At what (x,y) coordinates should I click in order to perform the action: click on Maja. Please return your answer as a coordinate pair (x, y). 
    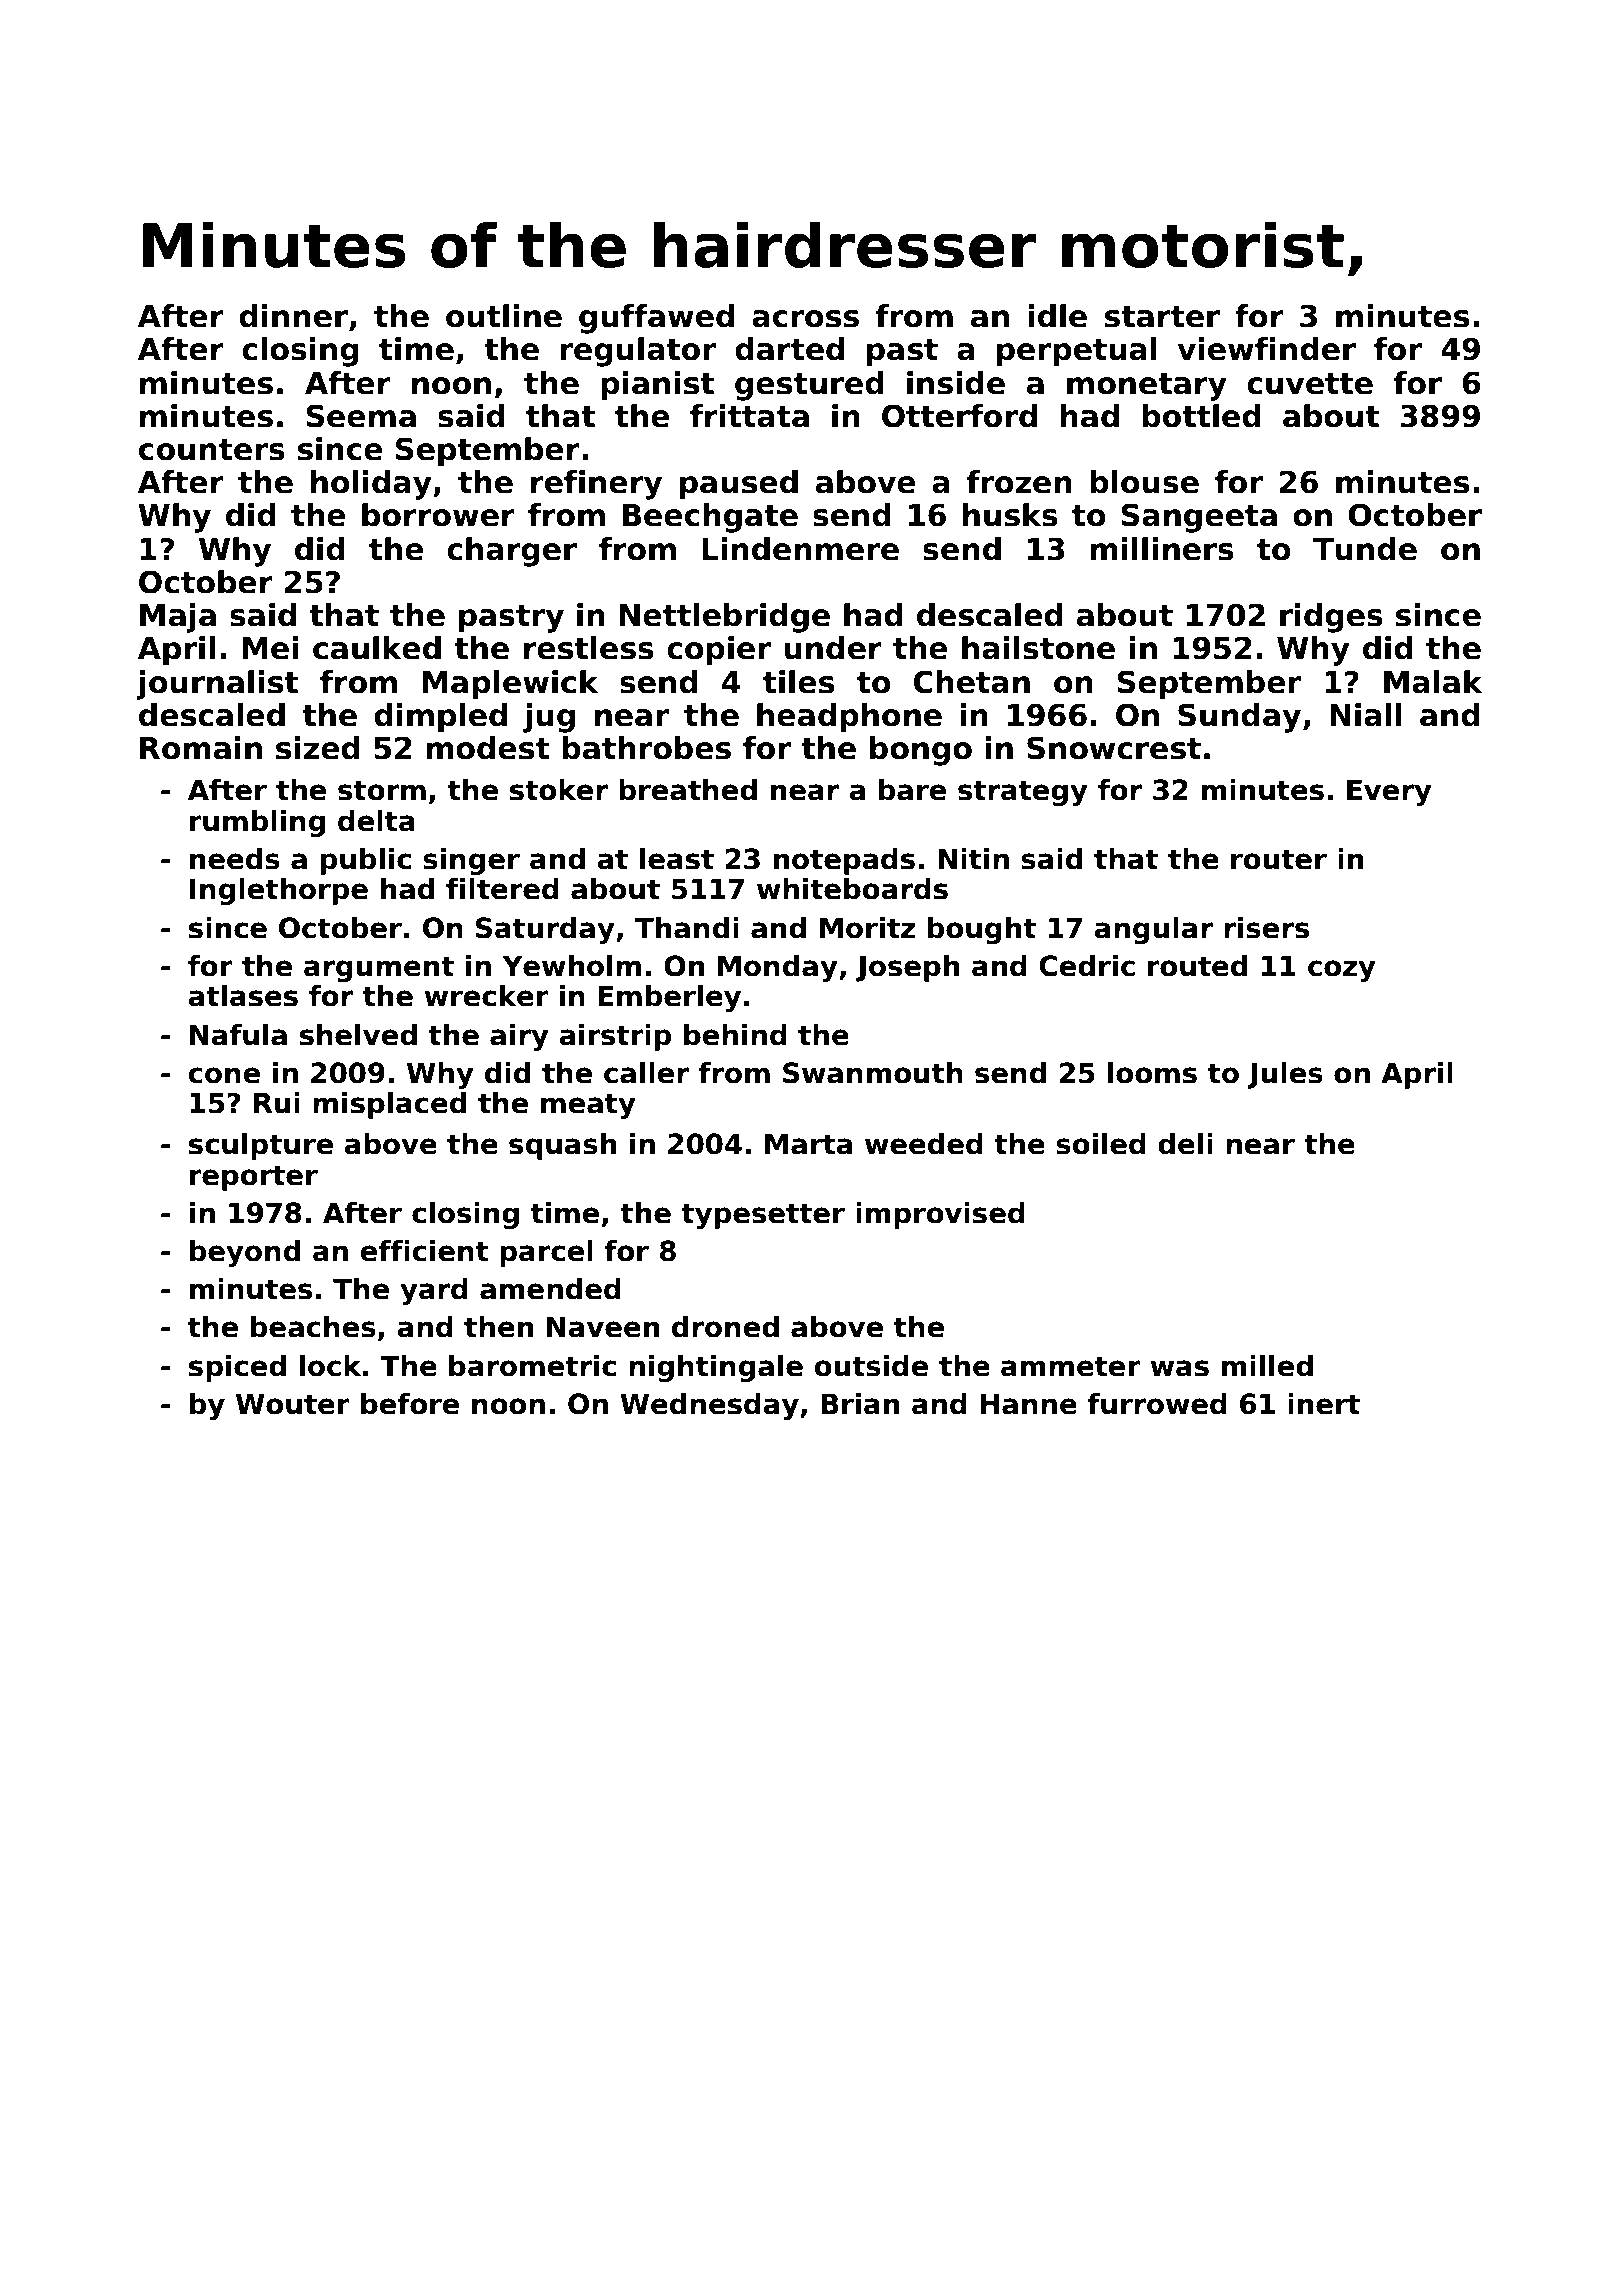
    Looking at the image, I should click on (178, 618).
